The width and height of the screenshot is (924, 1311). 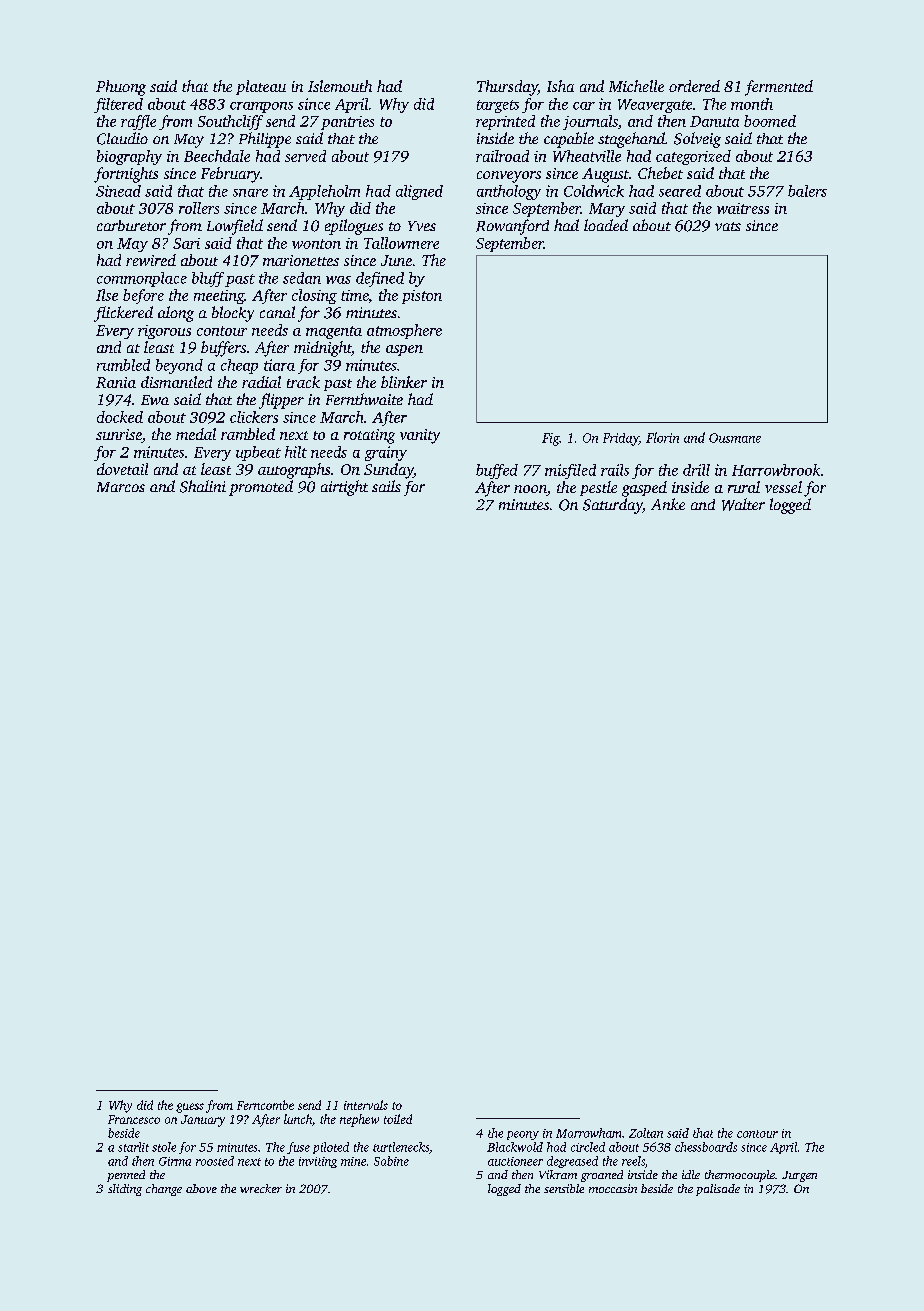 What do you see at coordinates (261, 488) in the screenshot?
I see `promoted` at bounding box center [261, 488].
